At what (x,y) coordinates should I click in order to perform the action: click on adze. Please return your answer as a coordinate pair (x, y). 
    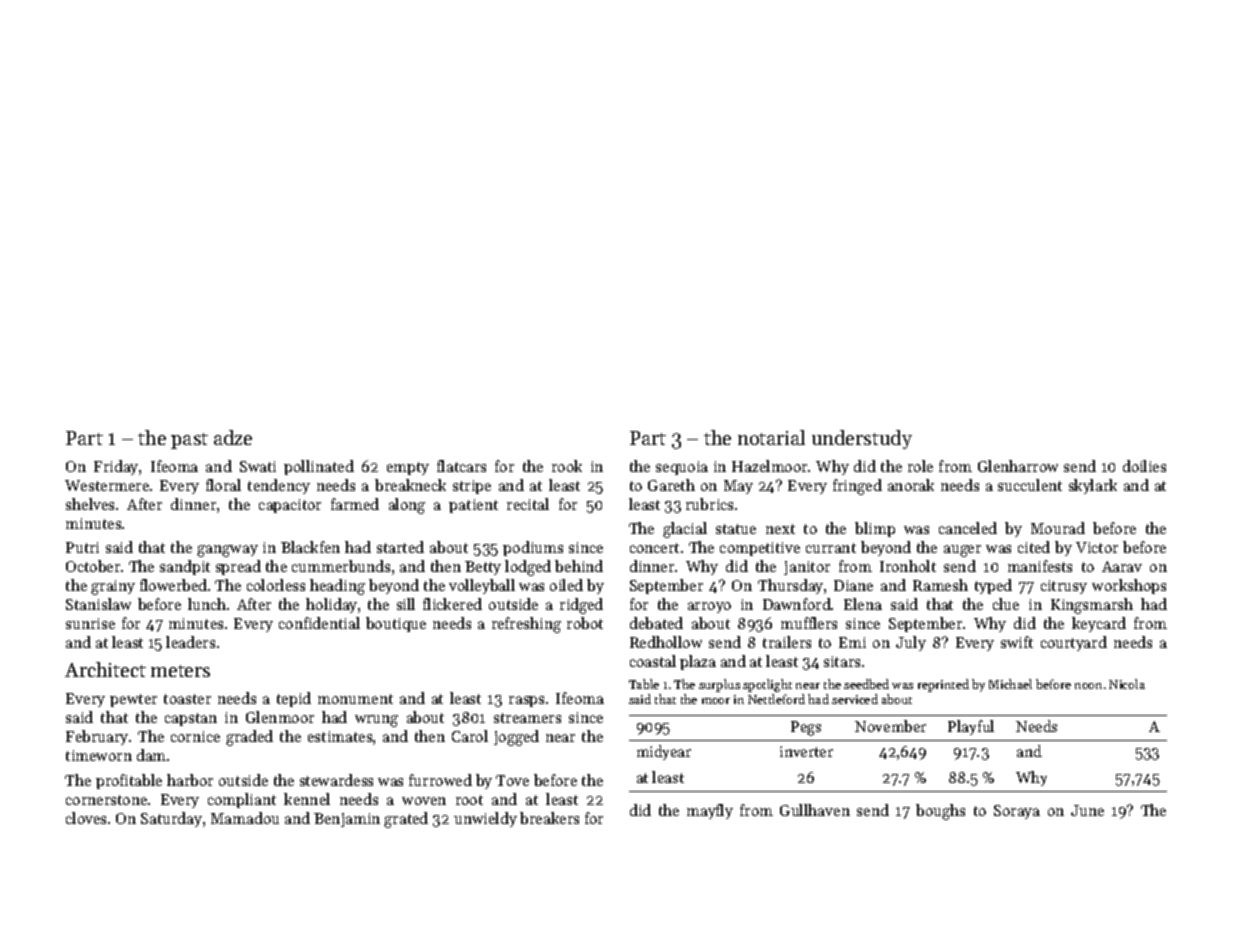
    Looking at the image, I should click on (233, 437).
